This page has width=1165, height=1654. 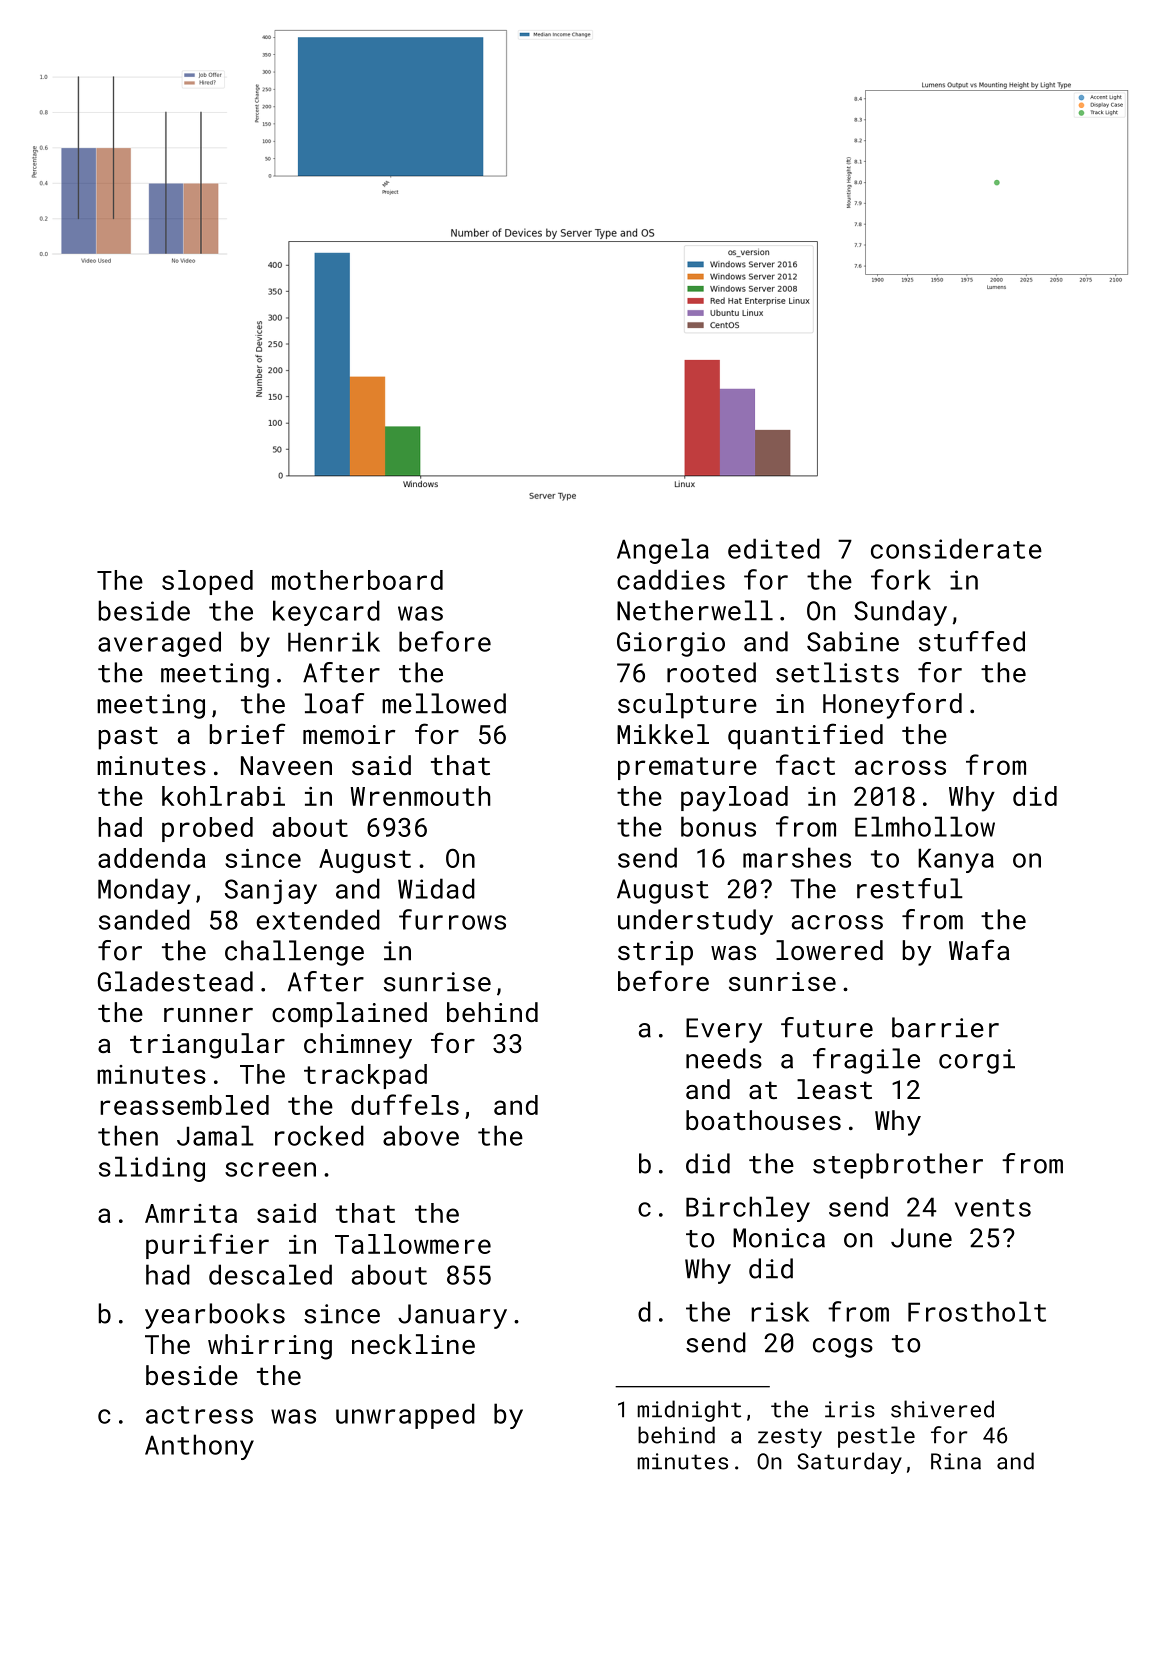 I want to click on Tallowmere, so click(x=413, y=1244).
